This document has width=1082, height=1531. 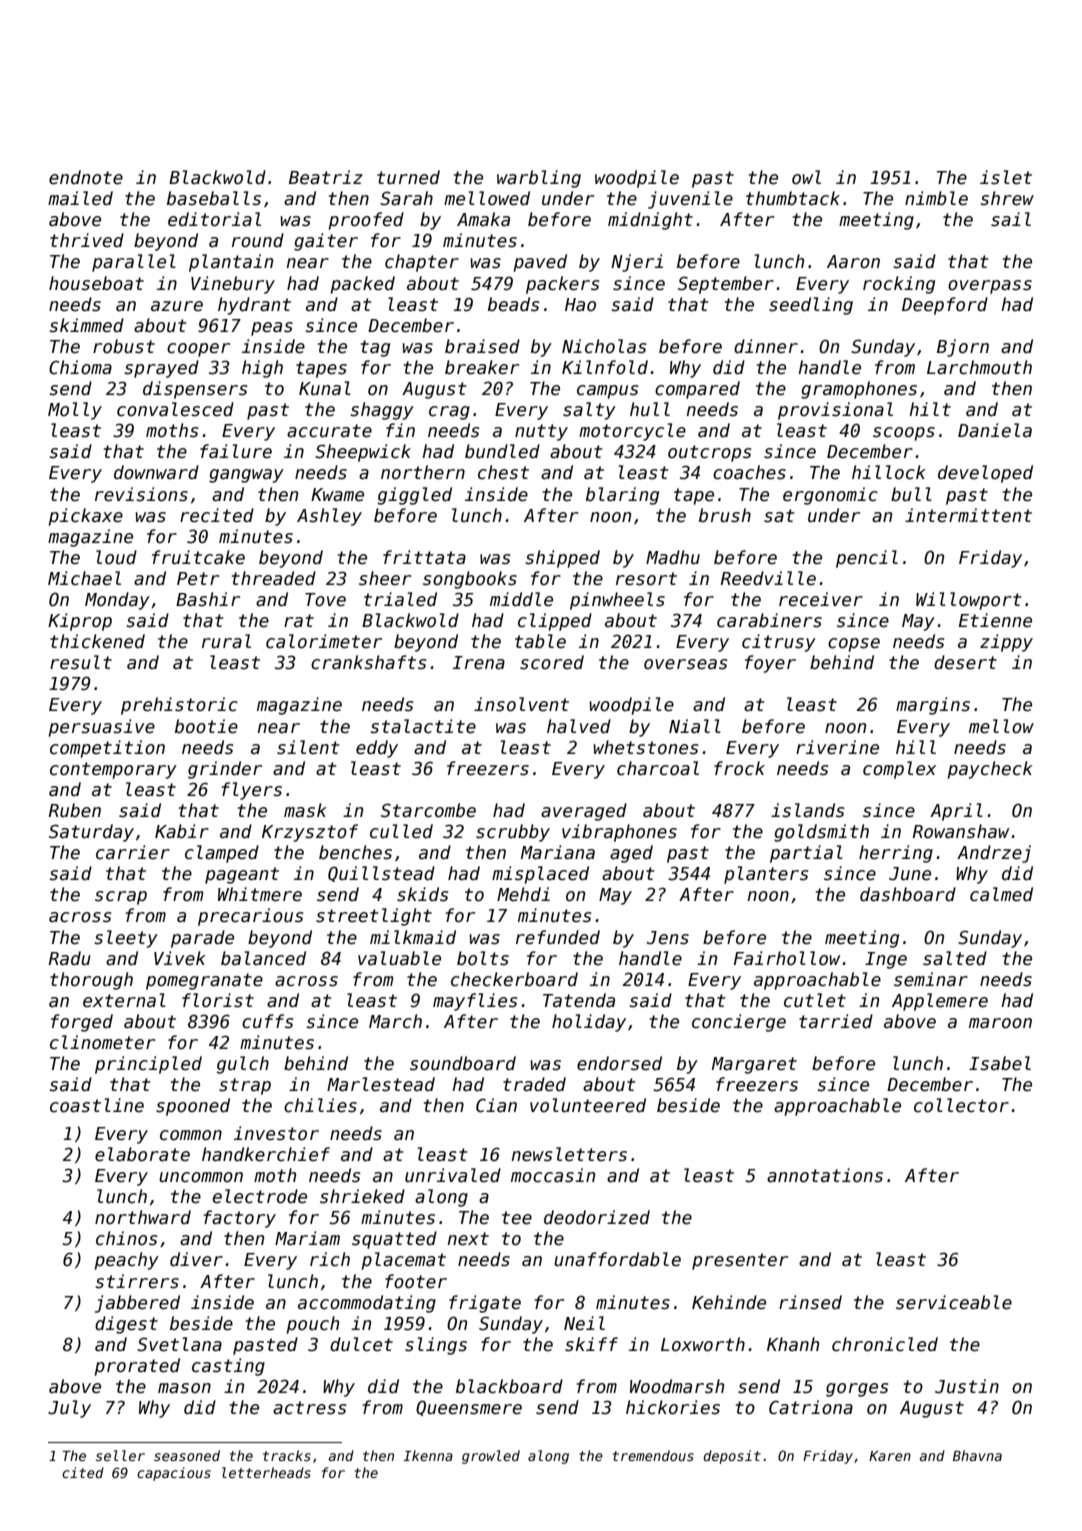 What do you see at coordinates (859, 390) in the document?
I see `gramophones` at bounding box center [859, 390].
